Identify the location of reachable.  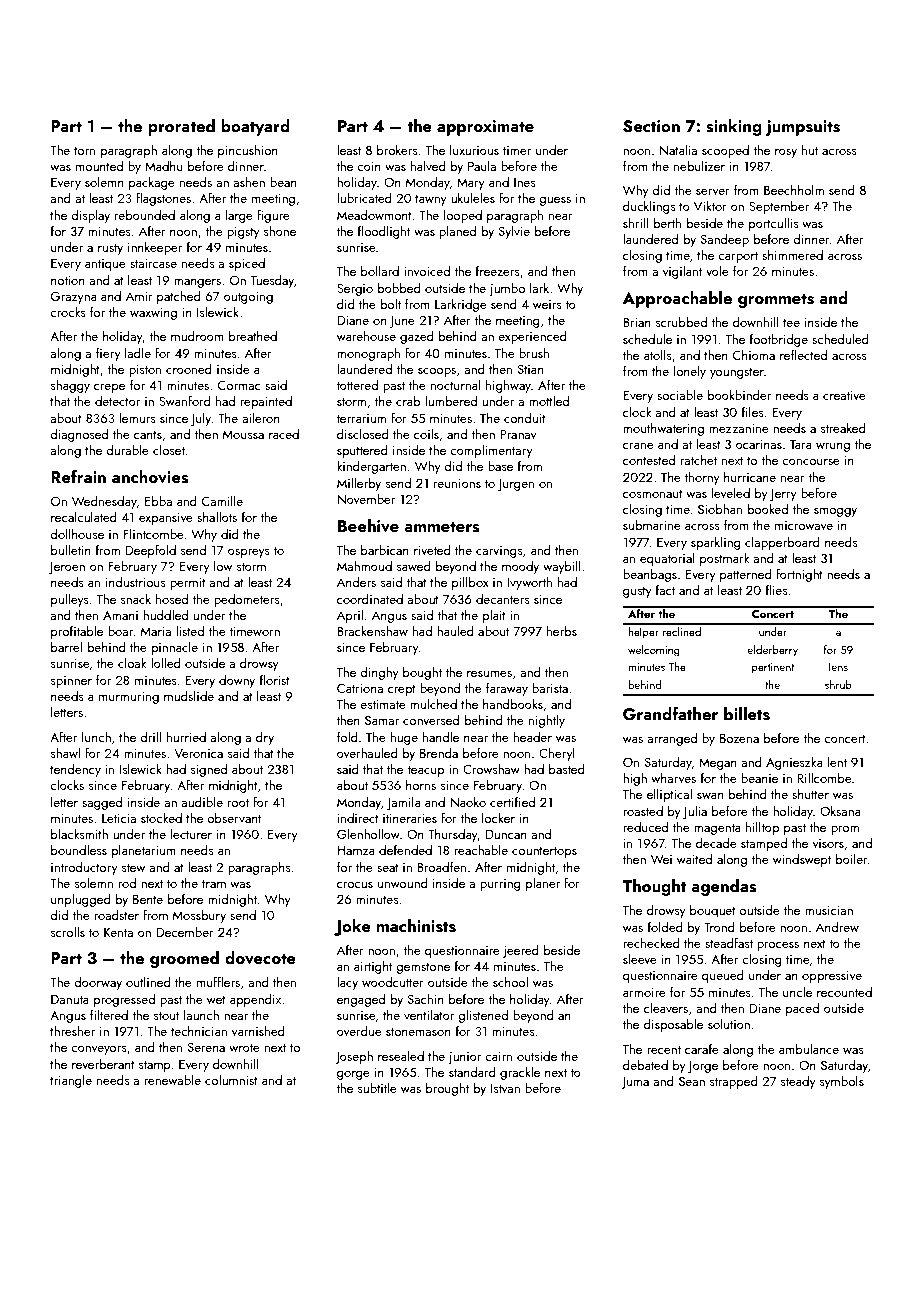
(481, 850).
